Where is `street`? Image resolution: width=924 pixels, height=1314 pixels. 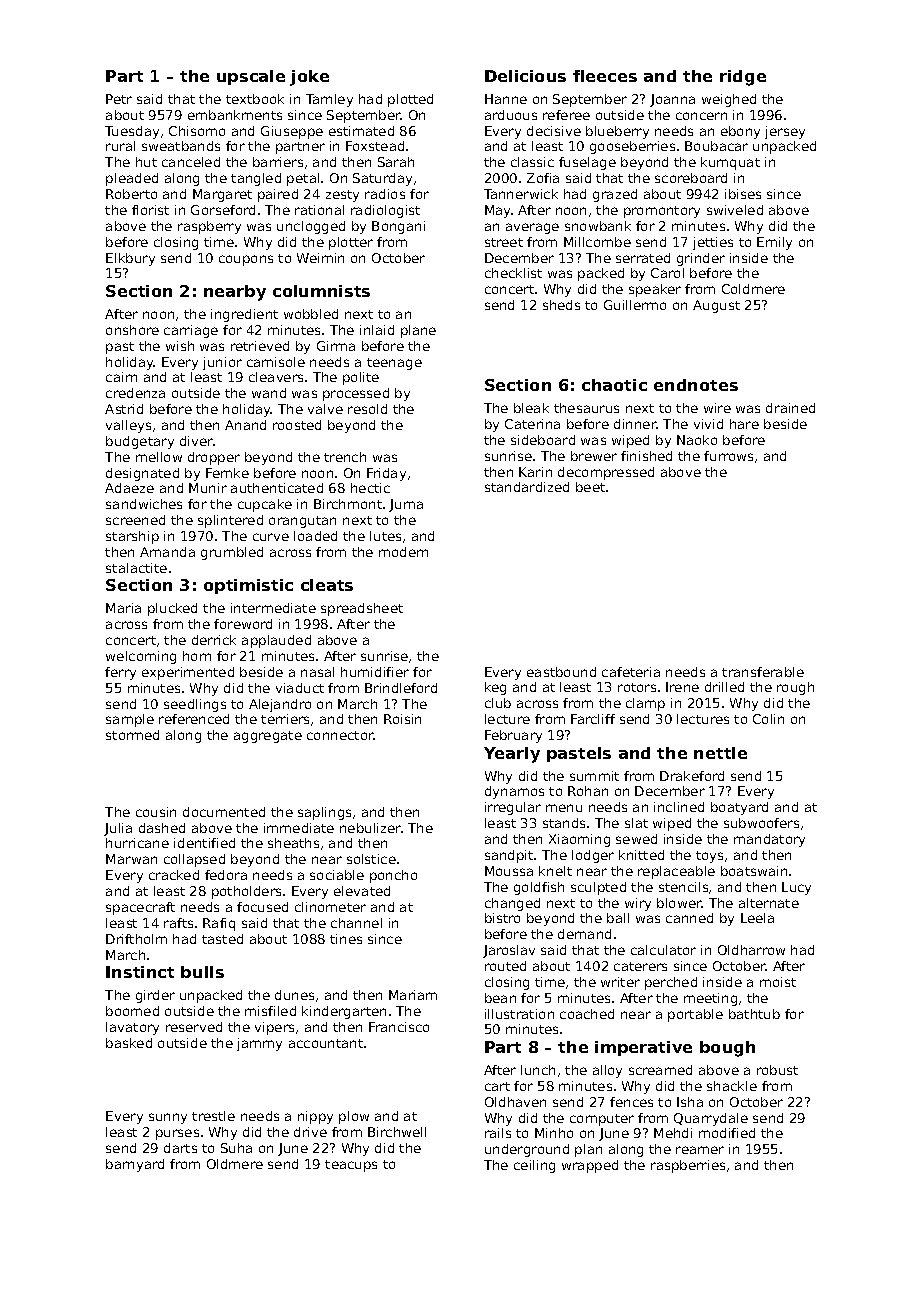 street is located at coordinates (504, 242).
